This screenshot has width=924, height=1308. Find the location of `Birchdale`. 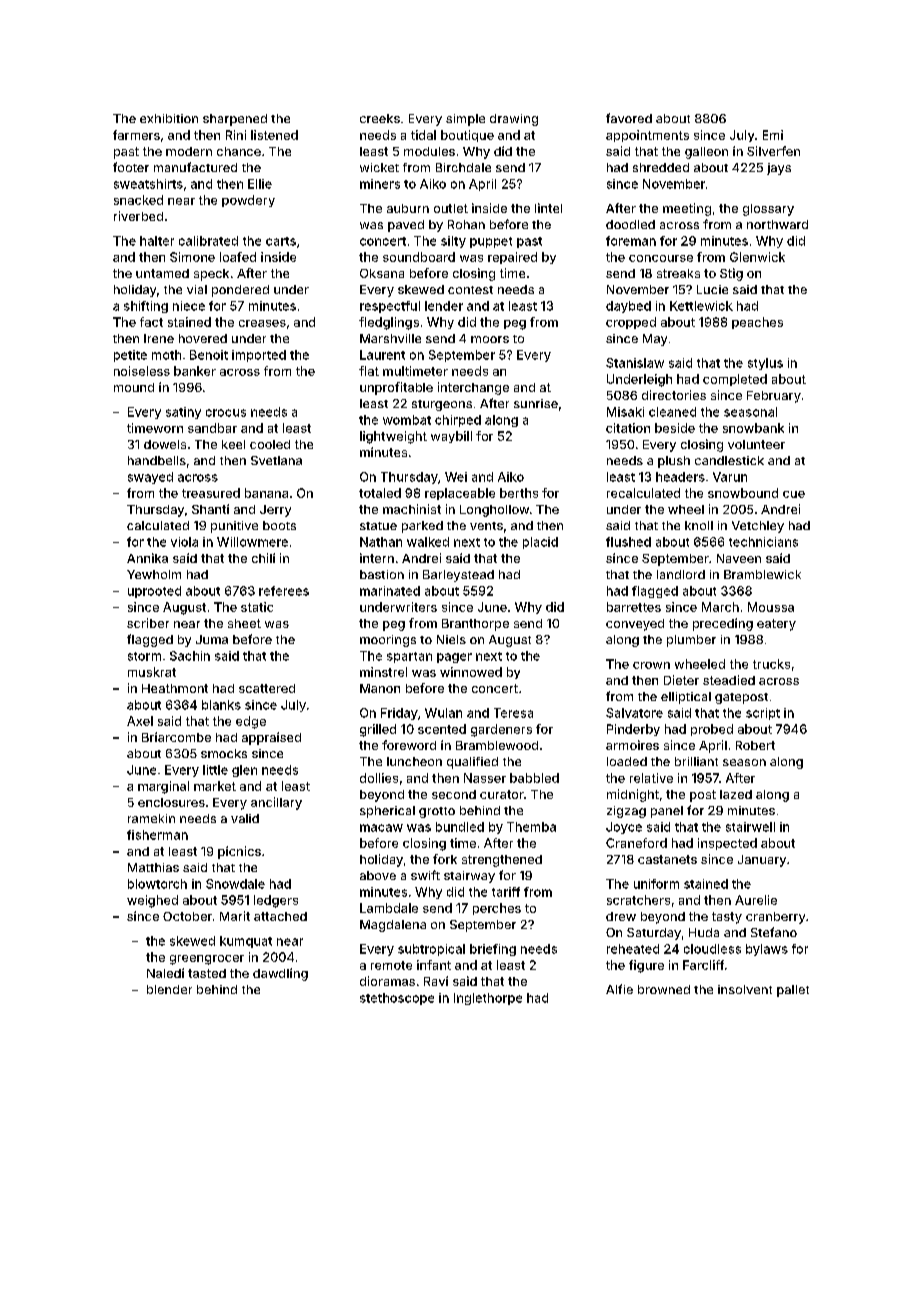

Birchdale is located at coordinates (463, 167).
